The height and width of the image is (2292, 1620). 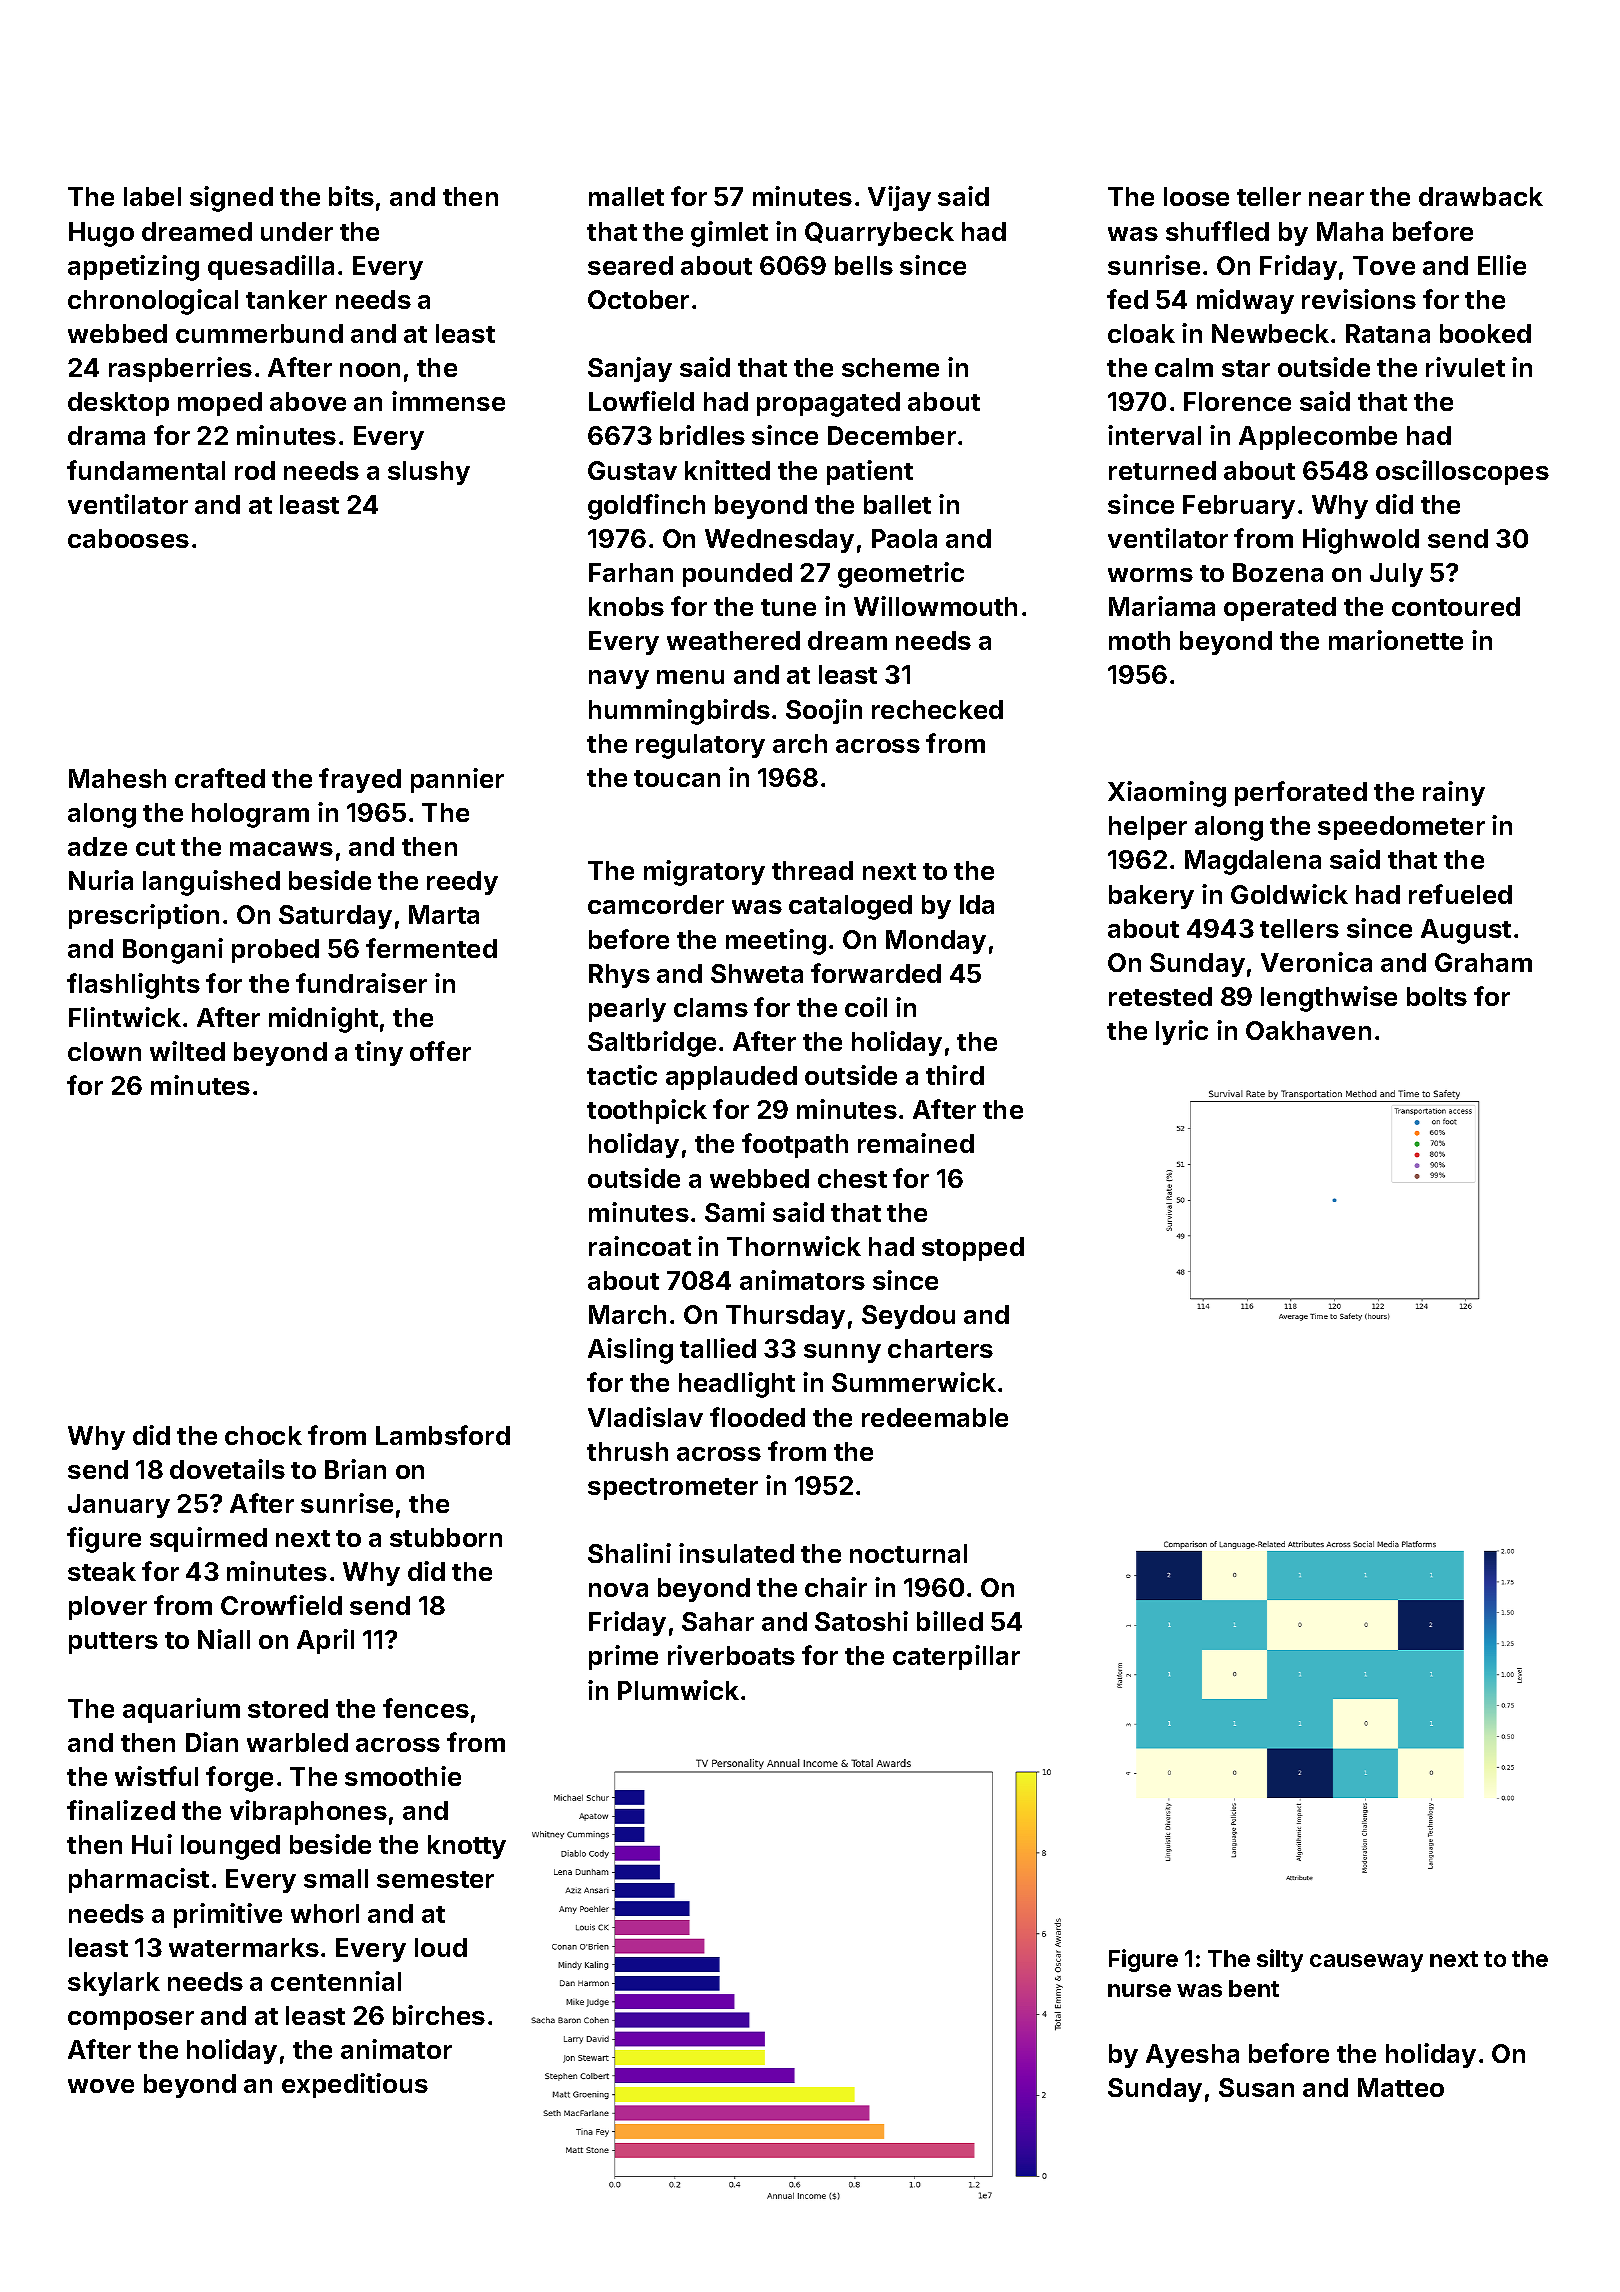 What do you see at coordinates (897, 504) in the image?
I see `ballet` at bounding box center [897, 504].
